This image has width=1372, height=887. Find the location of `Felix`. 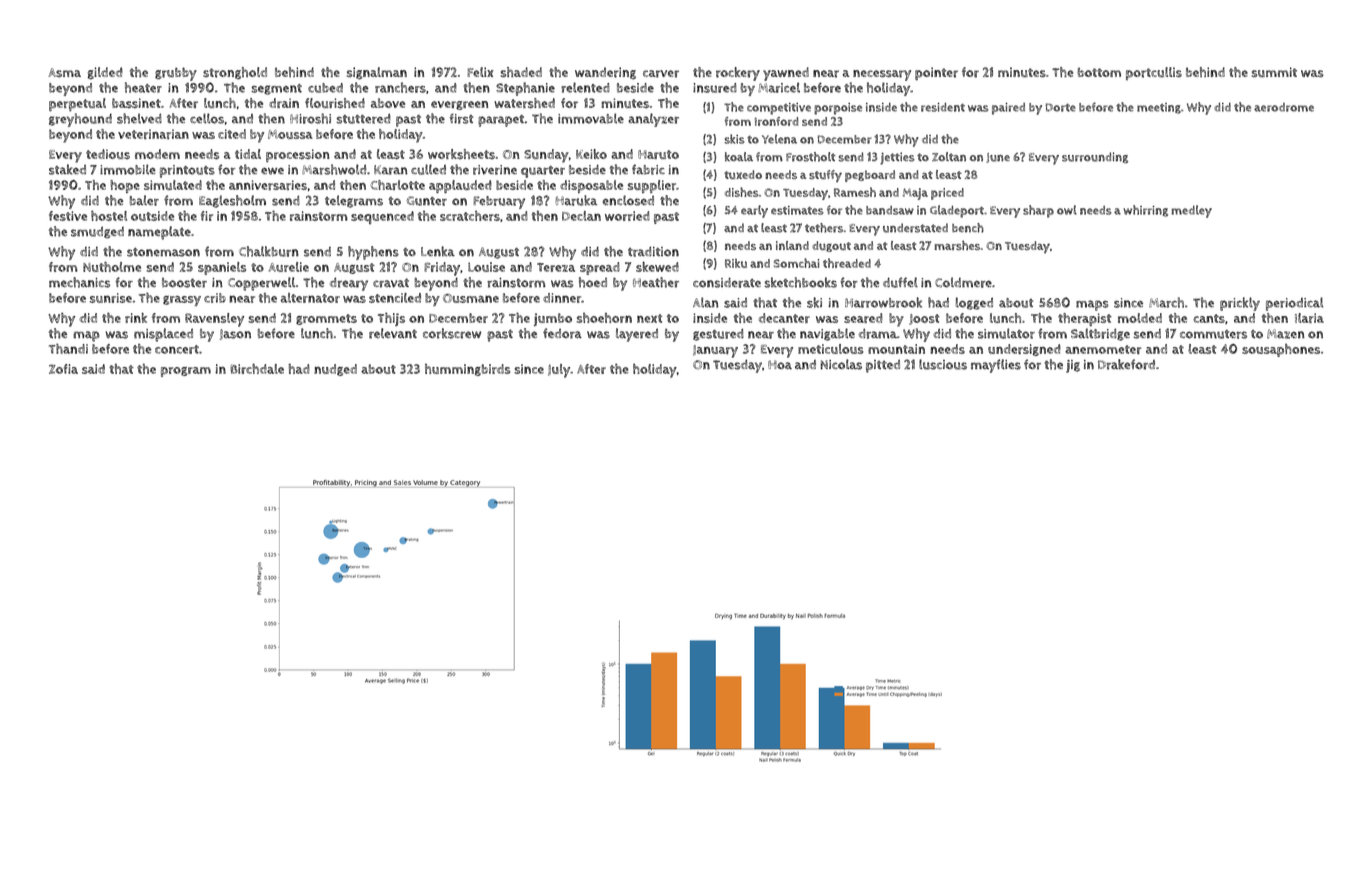

Felix is located at coordinates (480, 72).
